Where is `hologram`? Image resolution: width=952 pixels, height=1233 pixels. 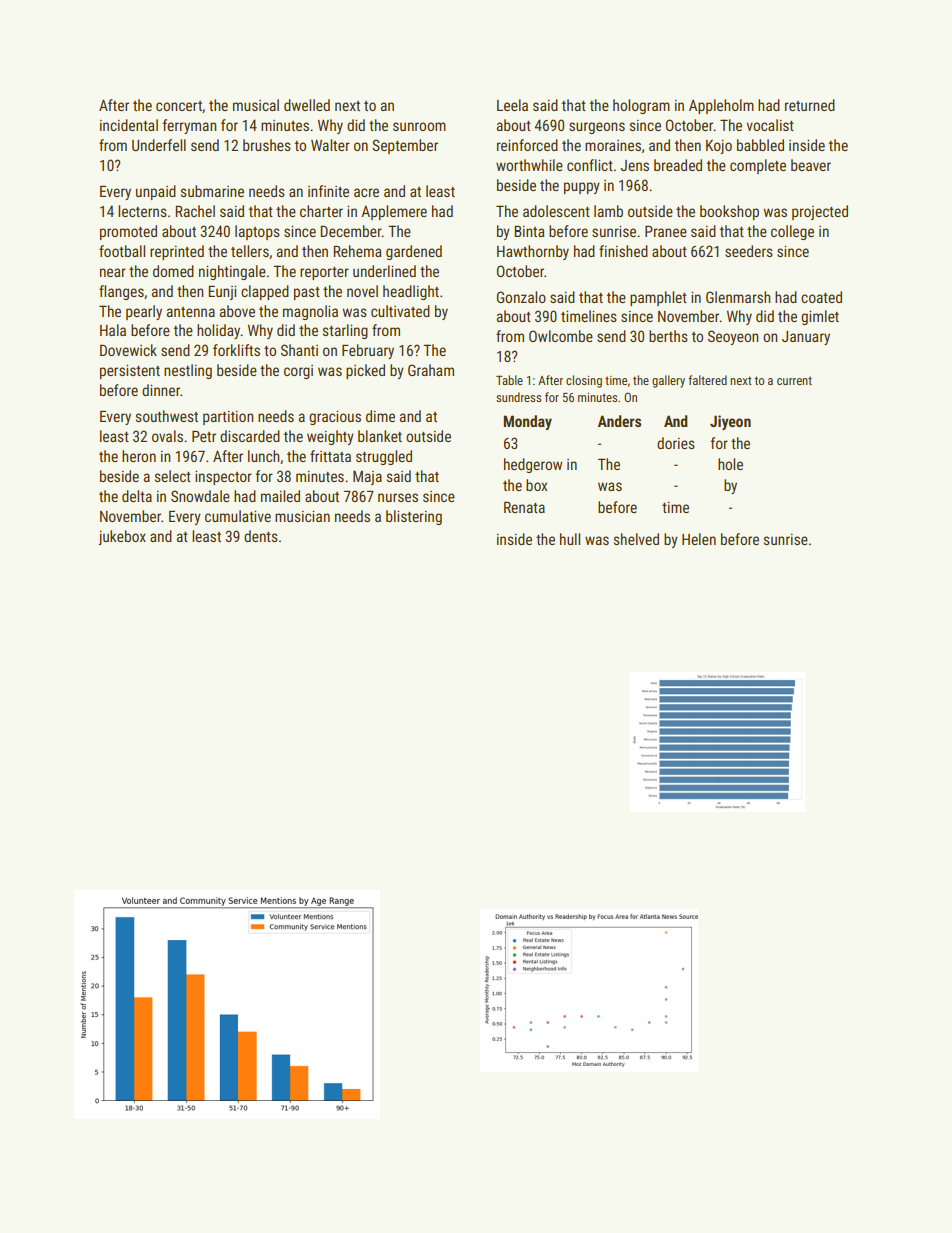
hologram is located at coordinates (641, 106).
